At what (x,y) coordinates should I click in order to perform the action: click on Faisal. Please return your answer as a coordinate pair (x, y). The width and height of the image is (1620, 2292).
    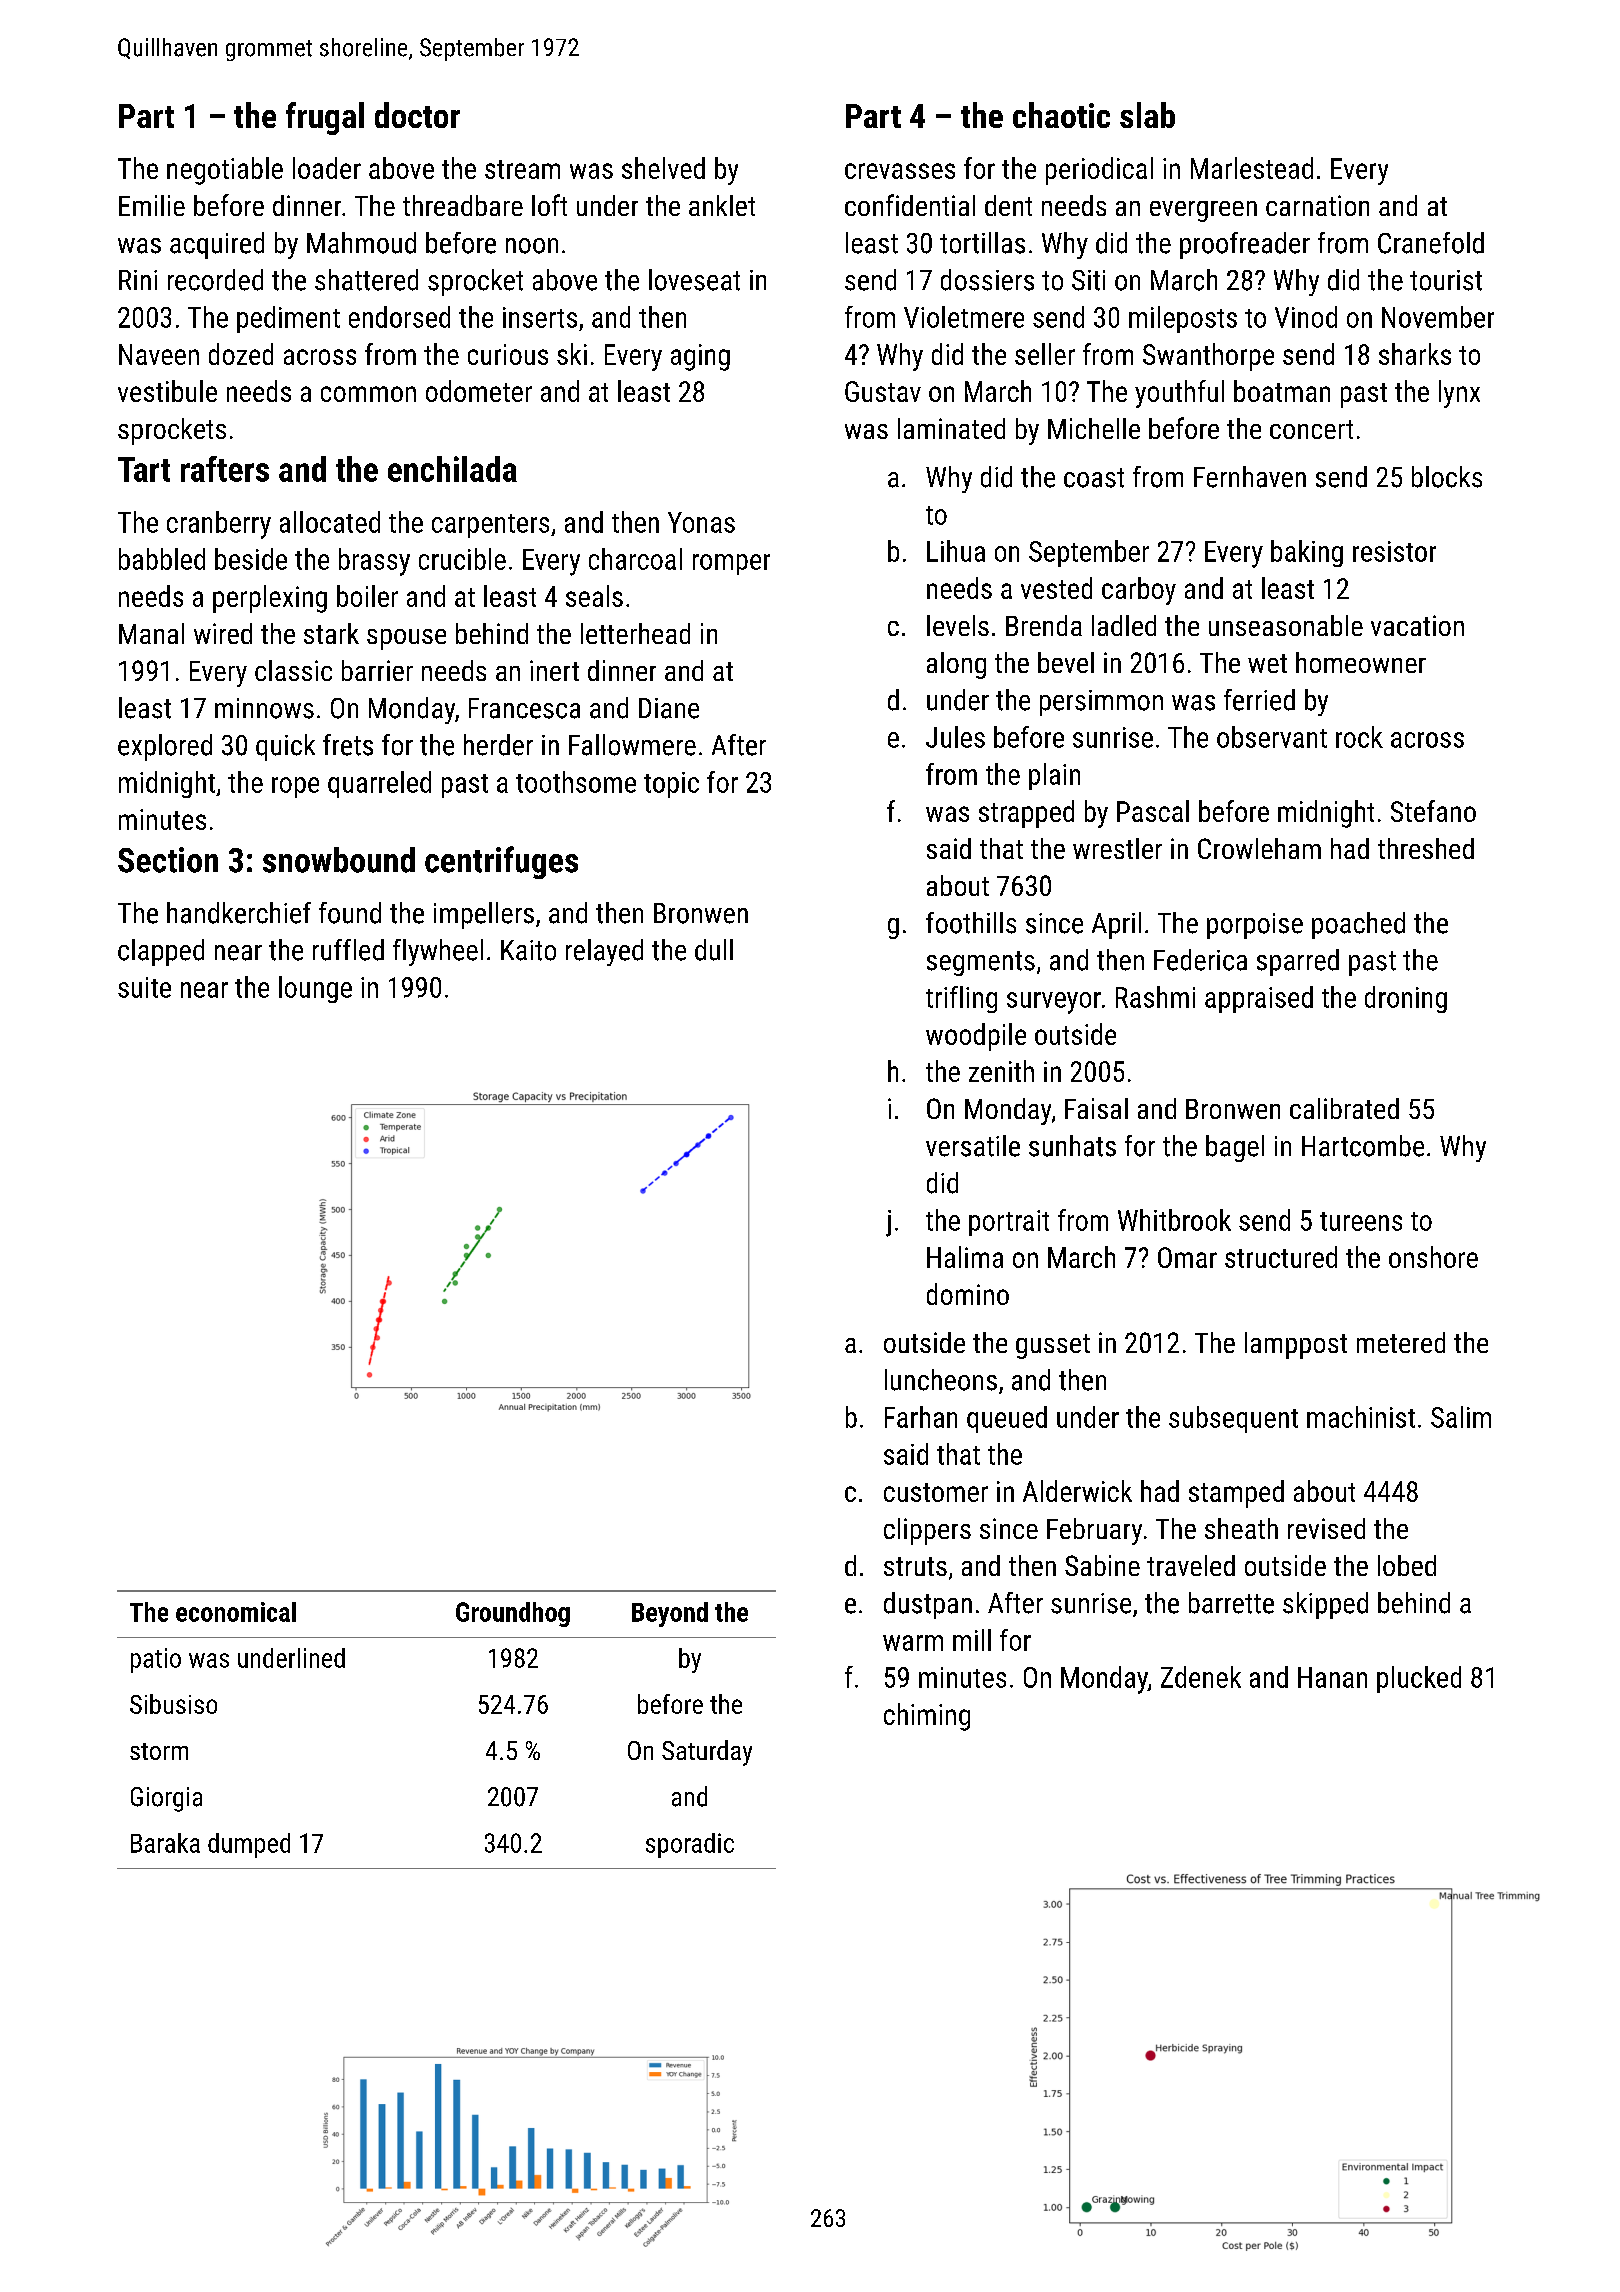
    Looking at the image, I should click on (1096, 1108).
